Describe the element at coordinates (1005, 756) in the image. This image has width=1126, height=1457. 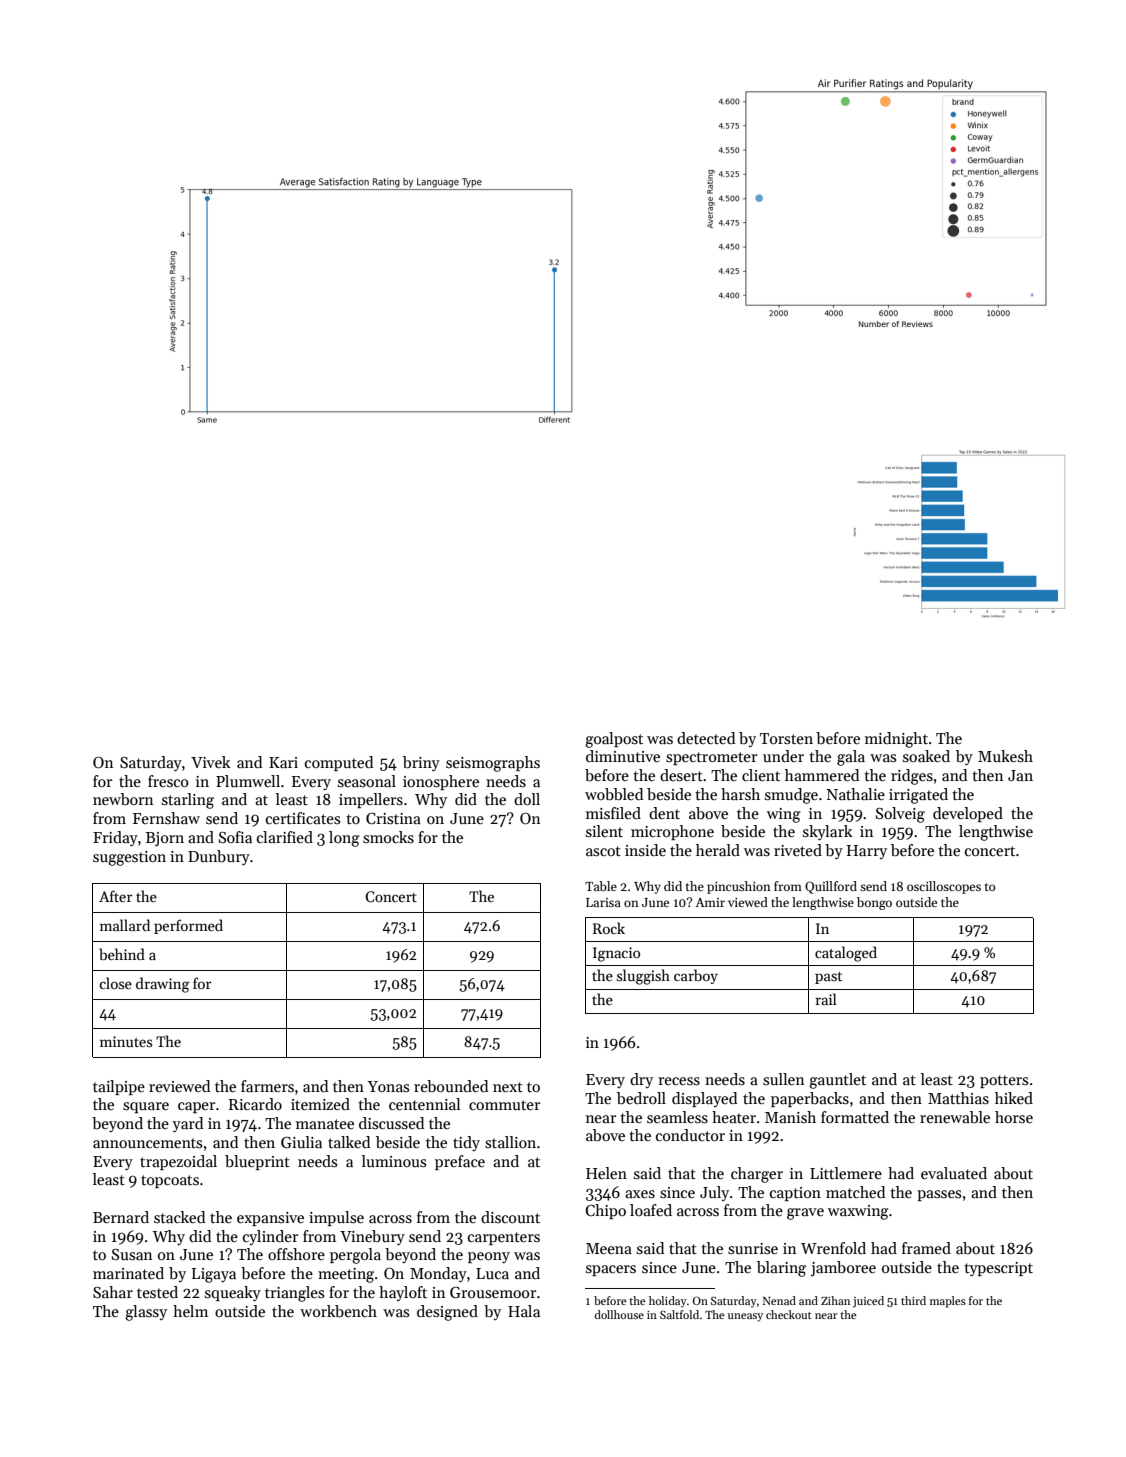
I see `Mukesh` at that location.
